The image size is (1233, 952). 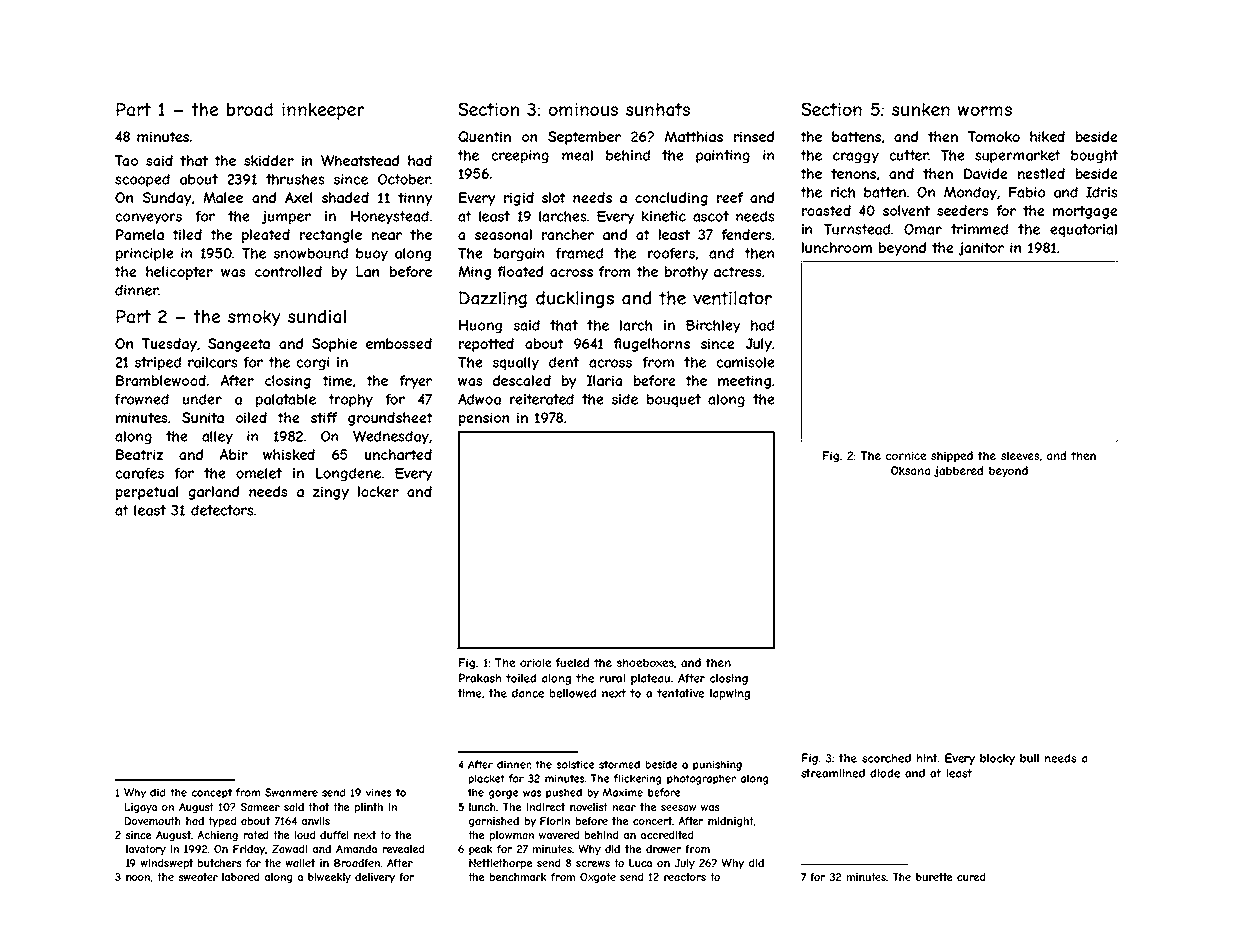 What do you see at coordinates (583, 109) in the screenshot?
I see `ominous` at bounding box center [583, 109].
